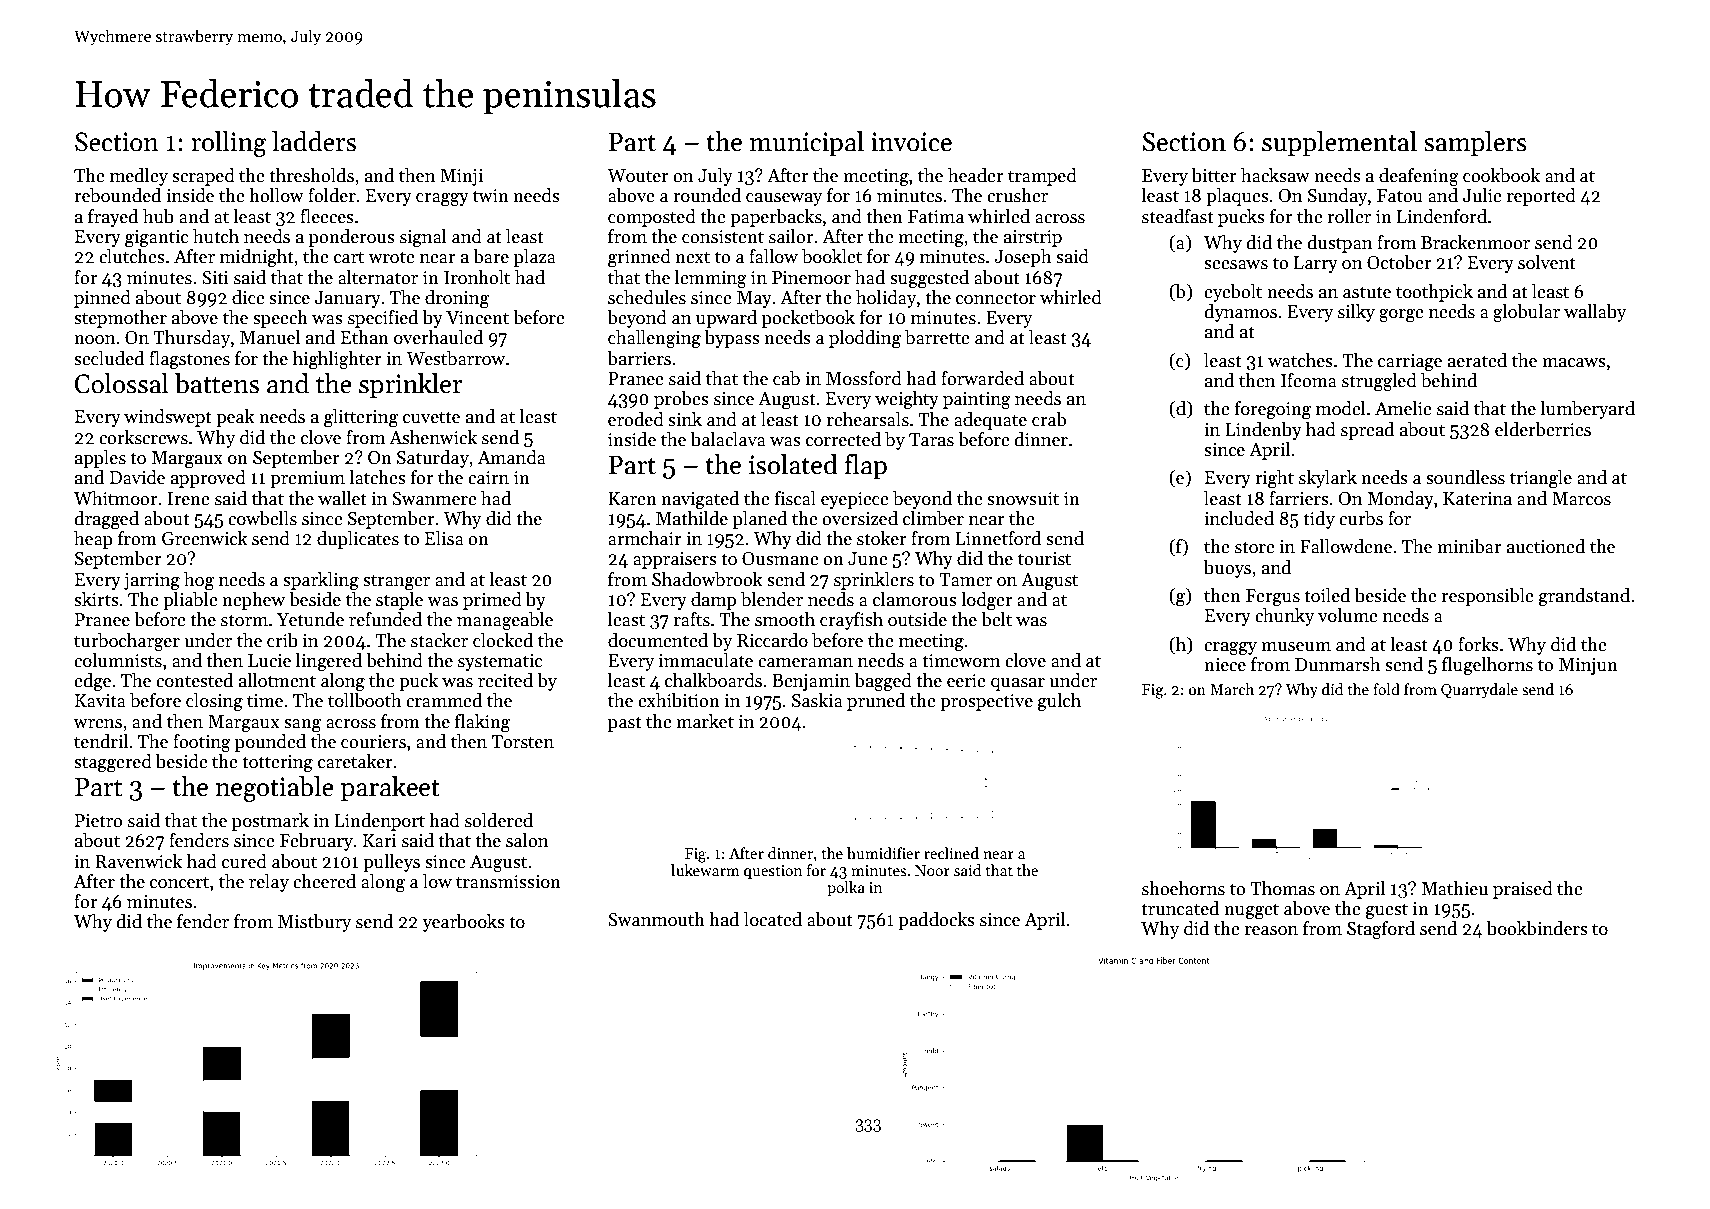 Image resolution: width=1710 pixels, height=1209 pixels. Describe the element at coordinates (152, 582) in the image. I see `jarring` at that location.
